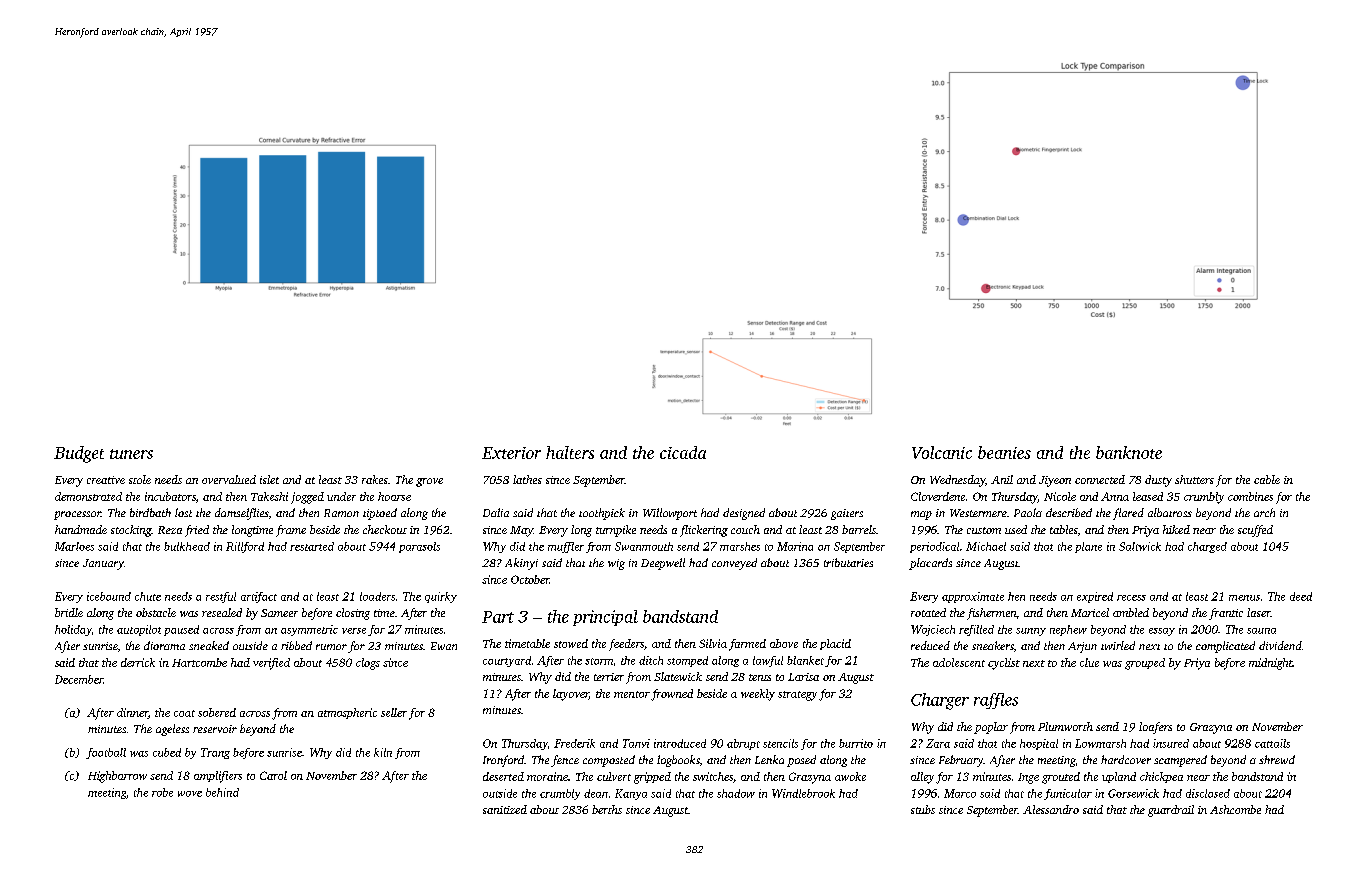 The height and width of the page is (887, 1372). I want to click on couch, so click(745, 529).
